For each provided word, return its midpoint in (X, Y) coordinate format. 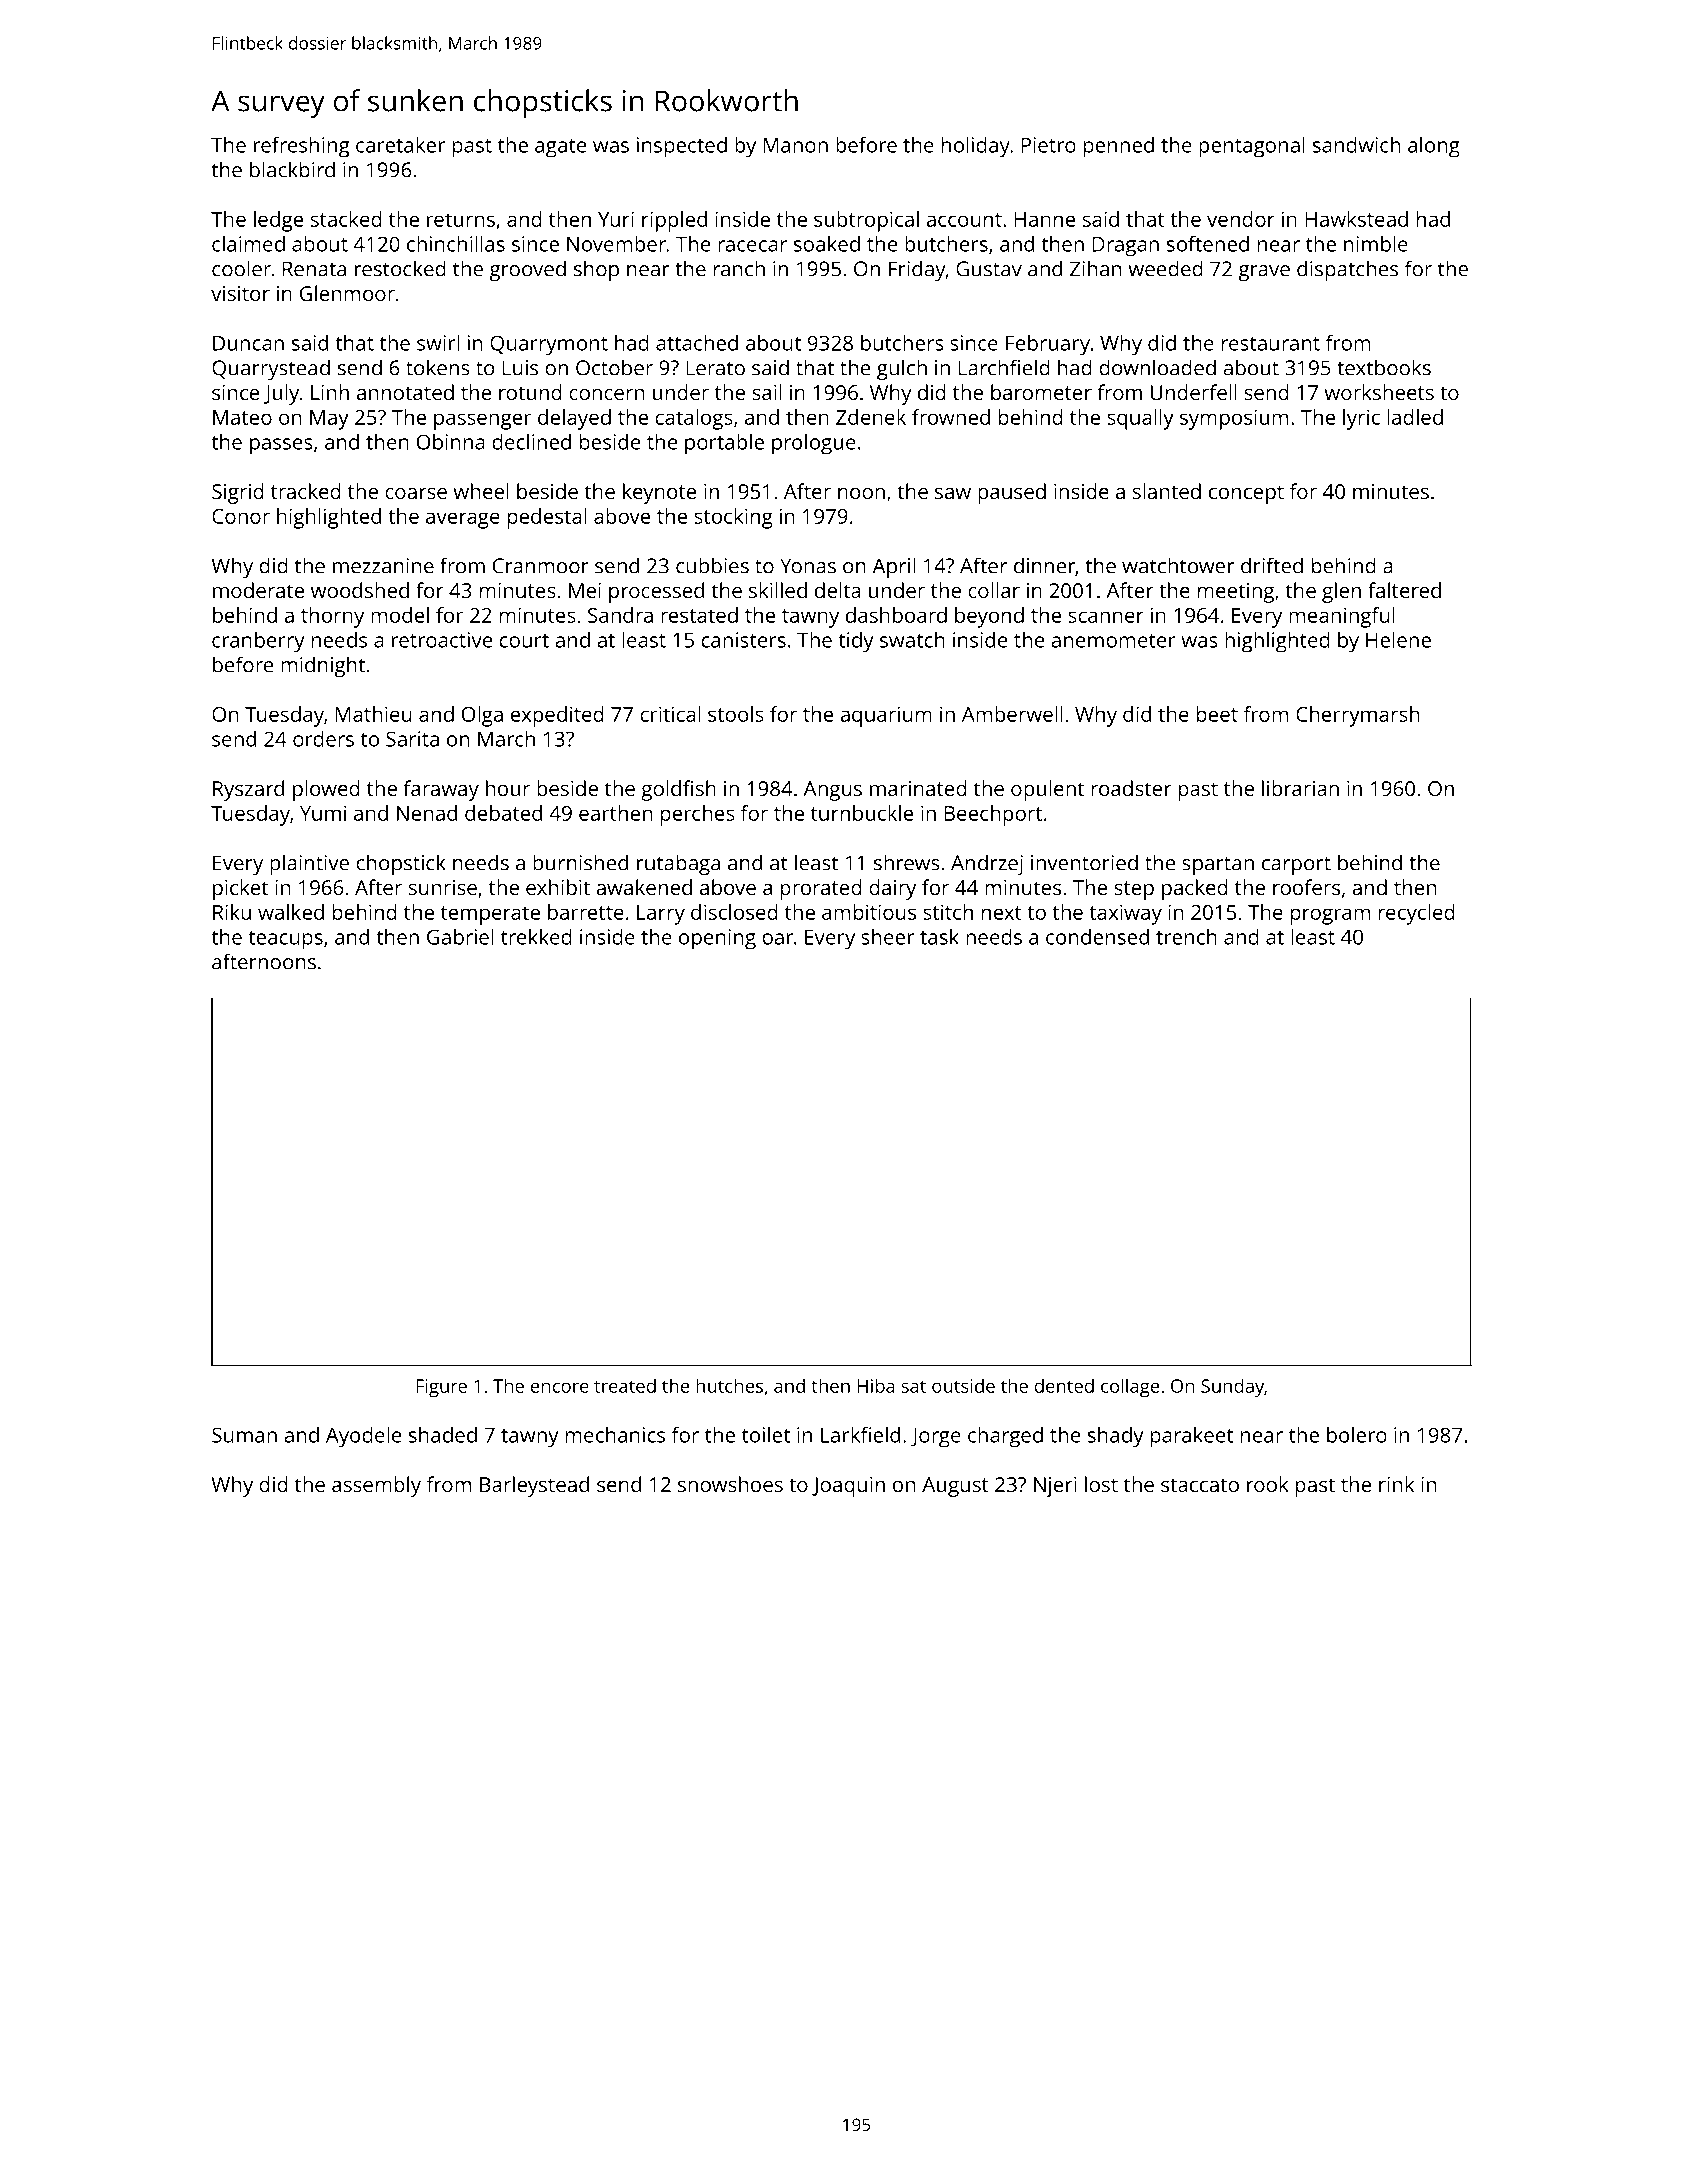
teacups (285, 940)
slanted (1167, 491)
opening (717, 939)
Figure (441, 1388)
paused (1012, 493)
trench (1186, 937)
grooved (528, 270)
